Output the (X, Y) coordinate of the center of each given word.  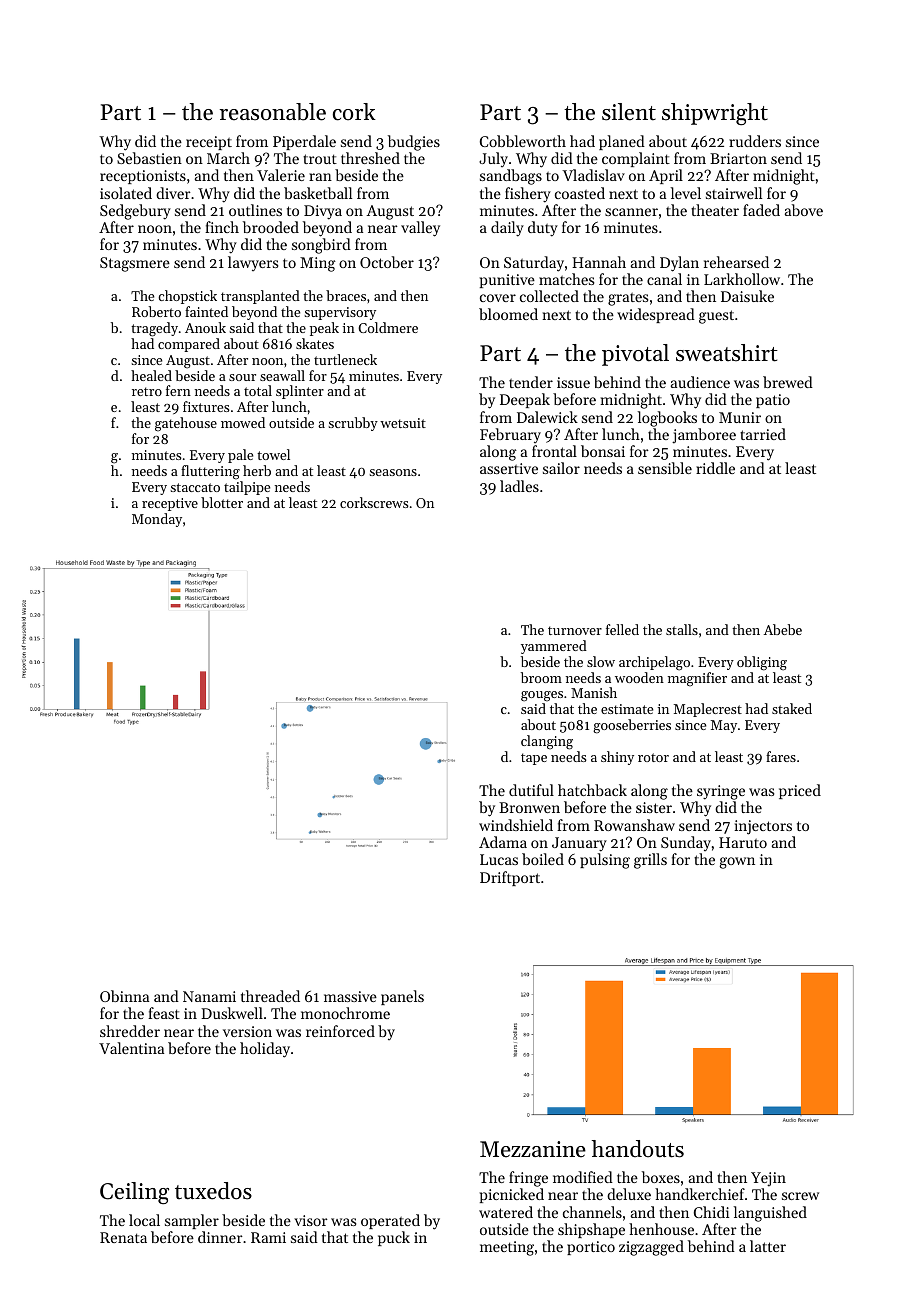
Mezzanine (533, 1149)
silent (629, 112)
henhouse (661, 1229)
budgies (414, 143)
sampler (192, 1221)
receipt (209, 143)
